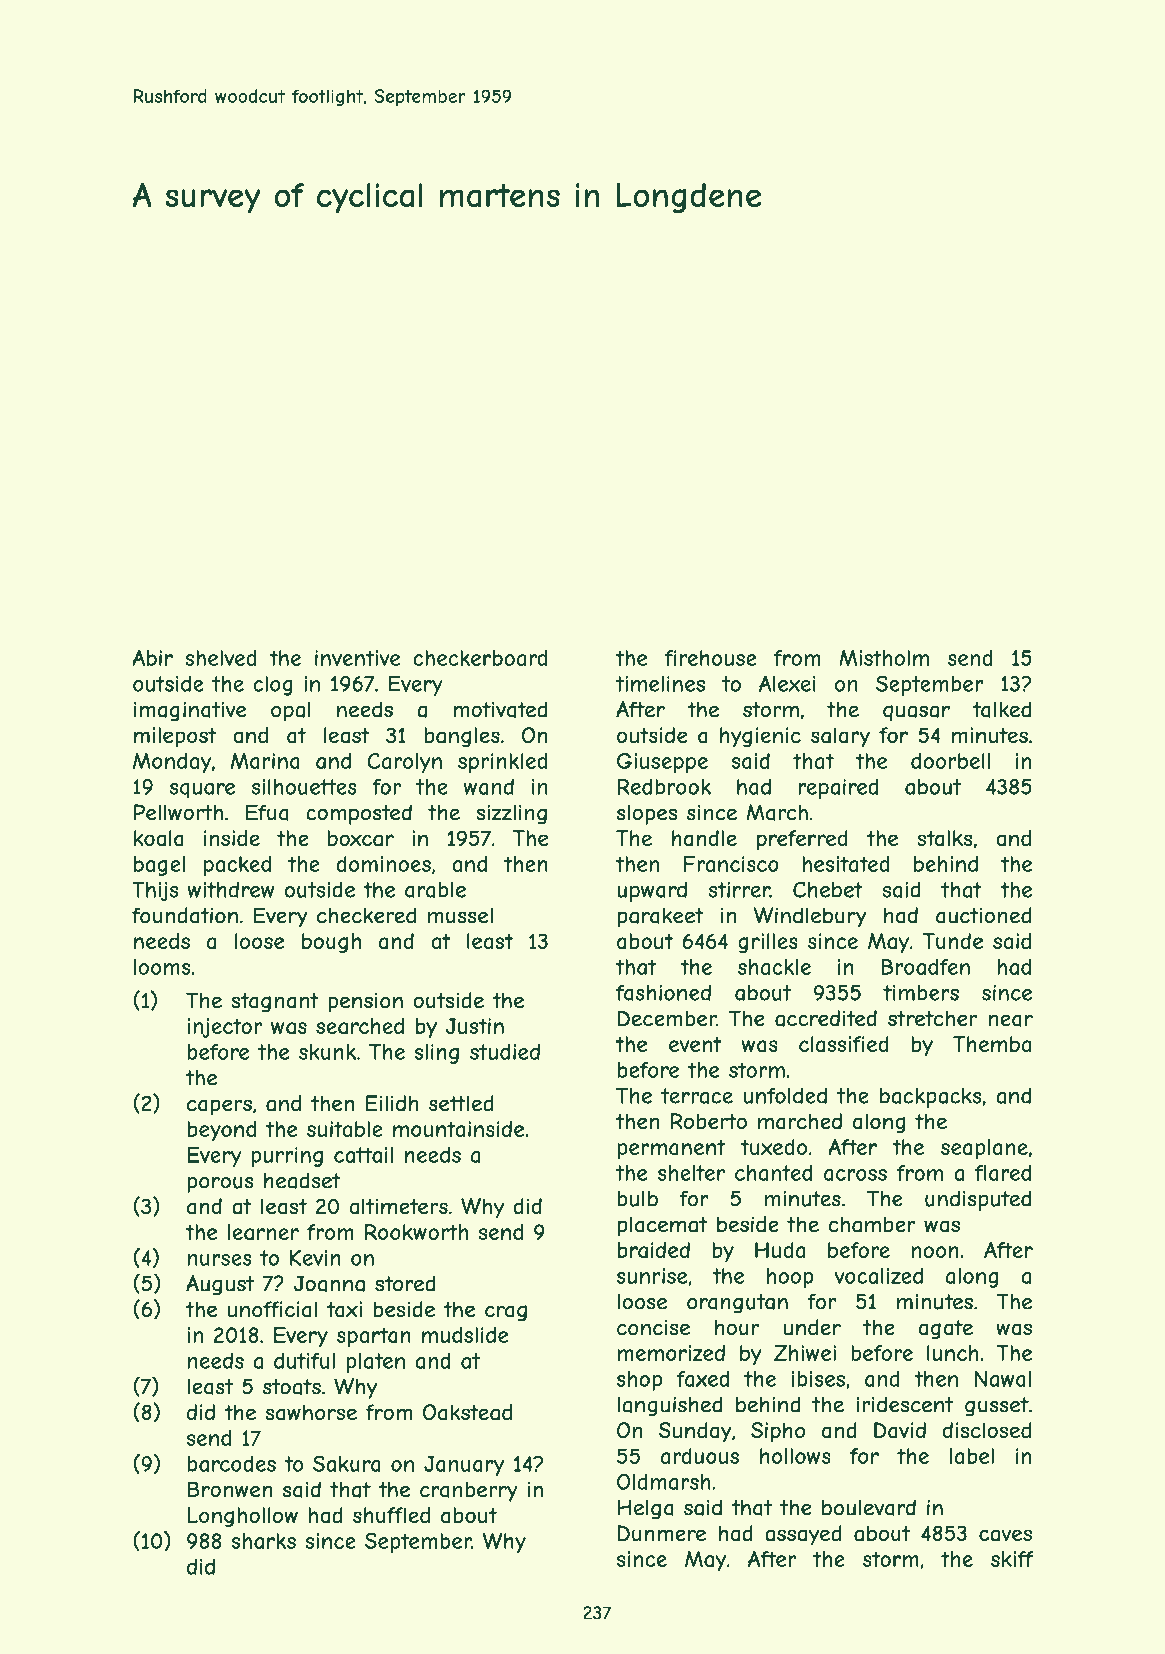 Image resolution: width=1165 pixels, height=1654 pixels. What do you see at coordinates (162, 967) in the screenshot?
I see `looms` at bounding box center [162, 967].
